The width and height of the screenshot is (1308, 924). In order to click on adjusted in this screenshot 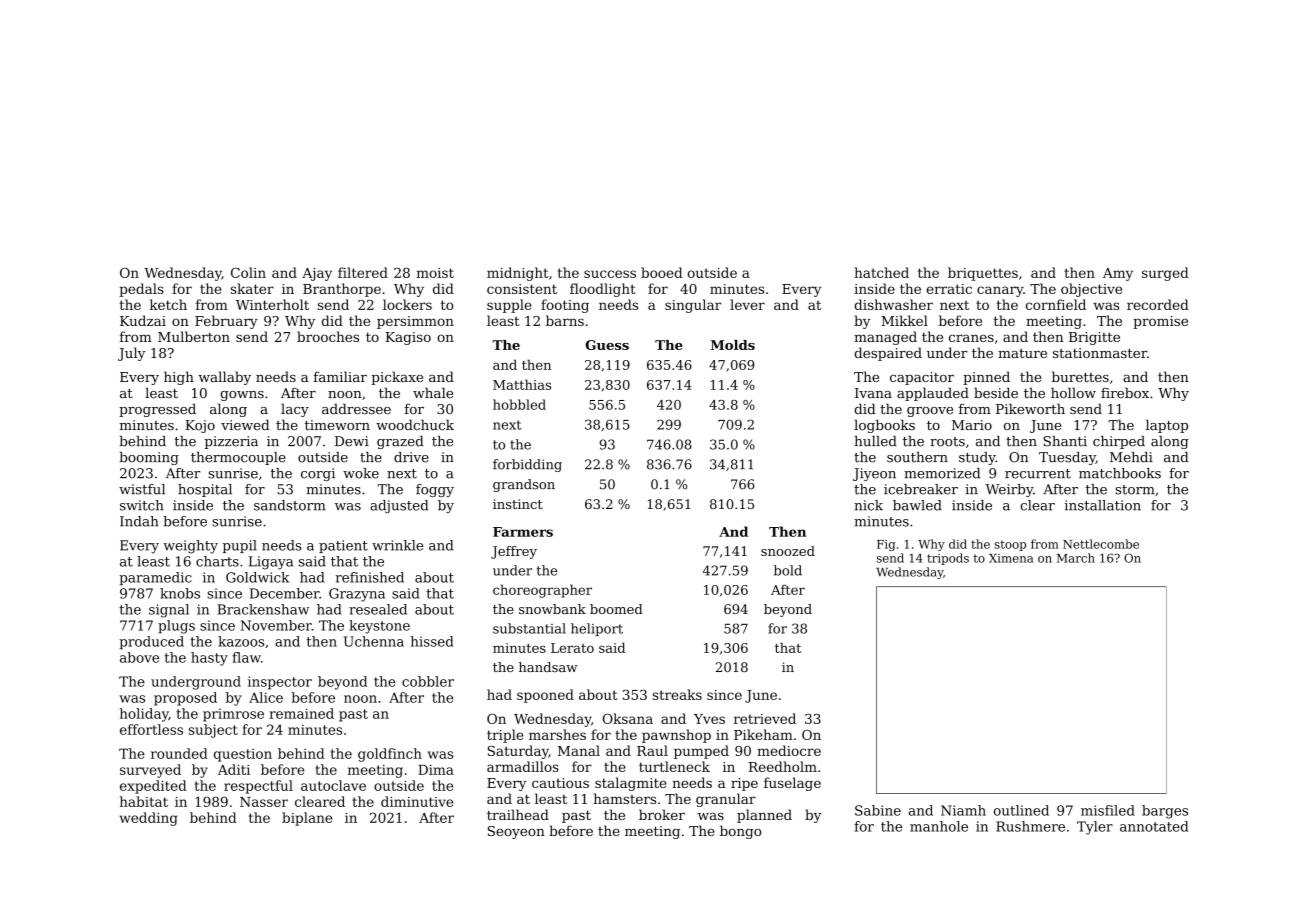, I will do `click(399, 506)`.
